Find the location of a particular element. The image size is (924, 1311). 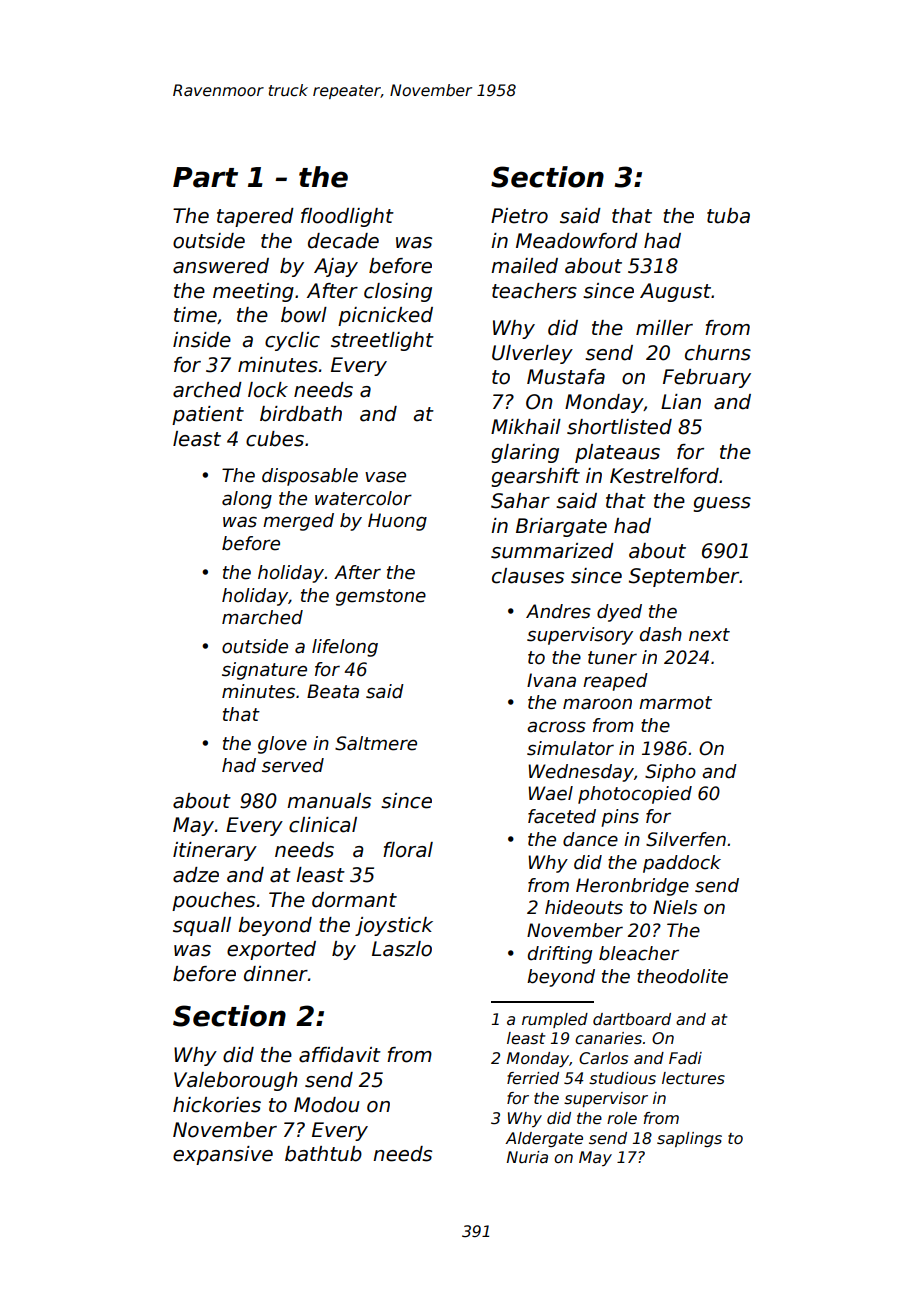

Huong is located at coordinates (397, 522).
